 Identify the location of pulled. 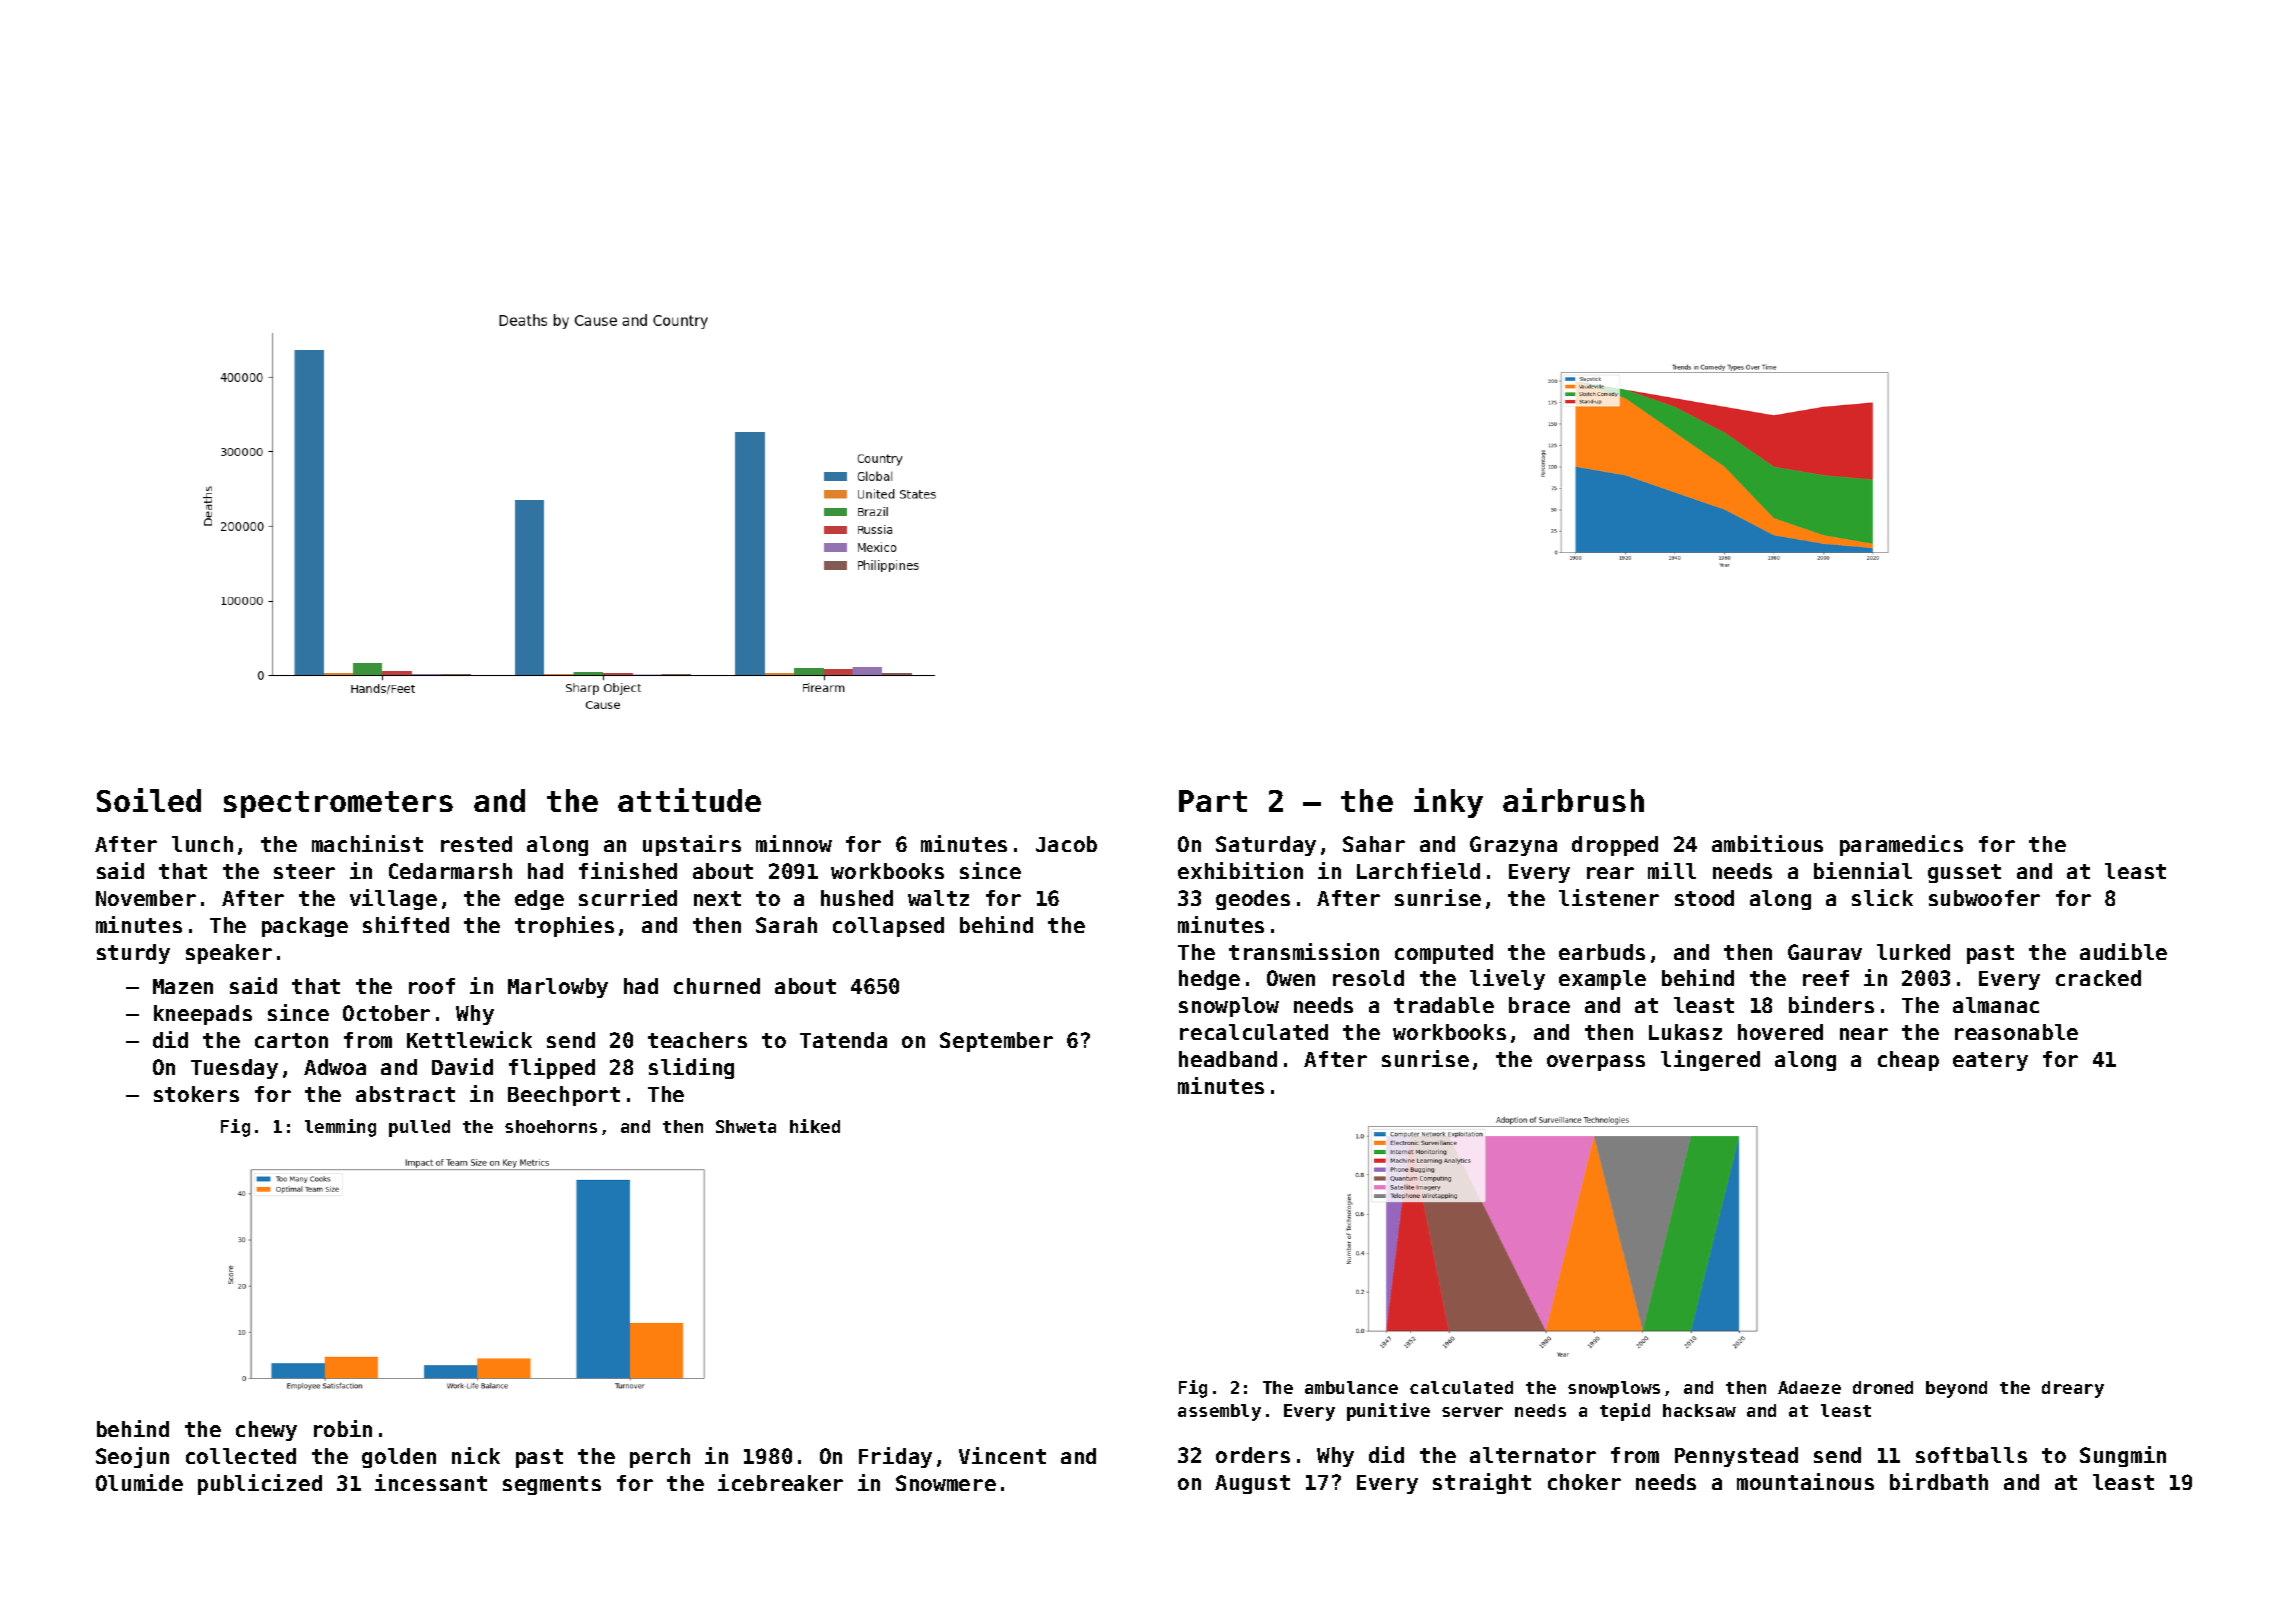
(419, 1128).
